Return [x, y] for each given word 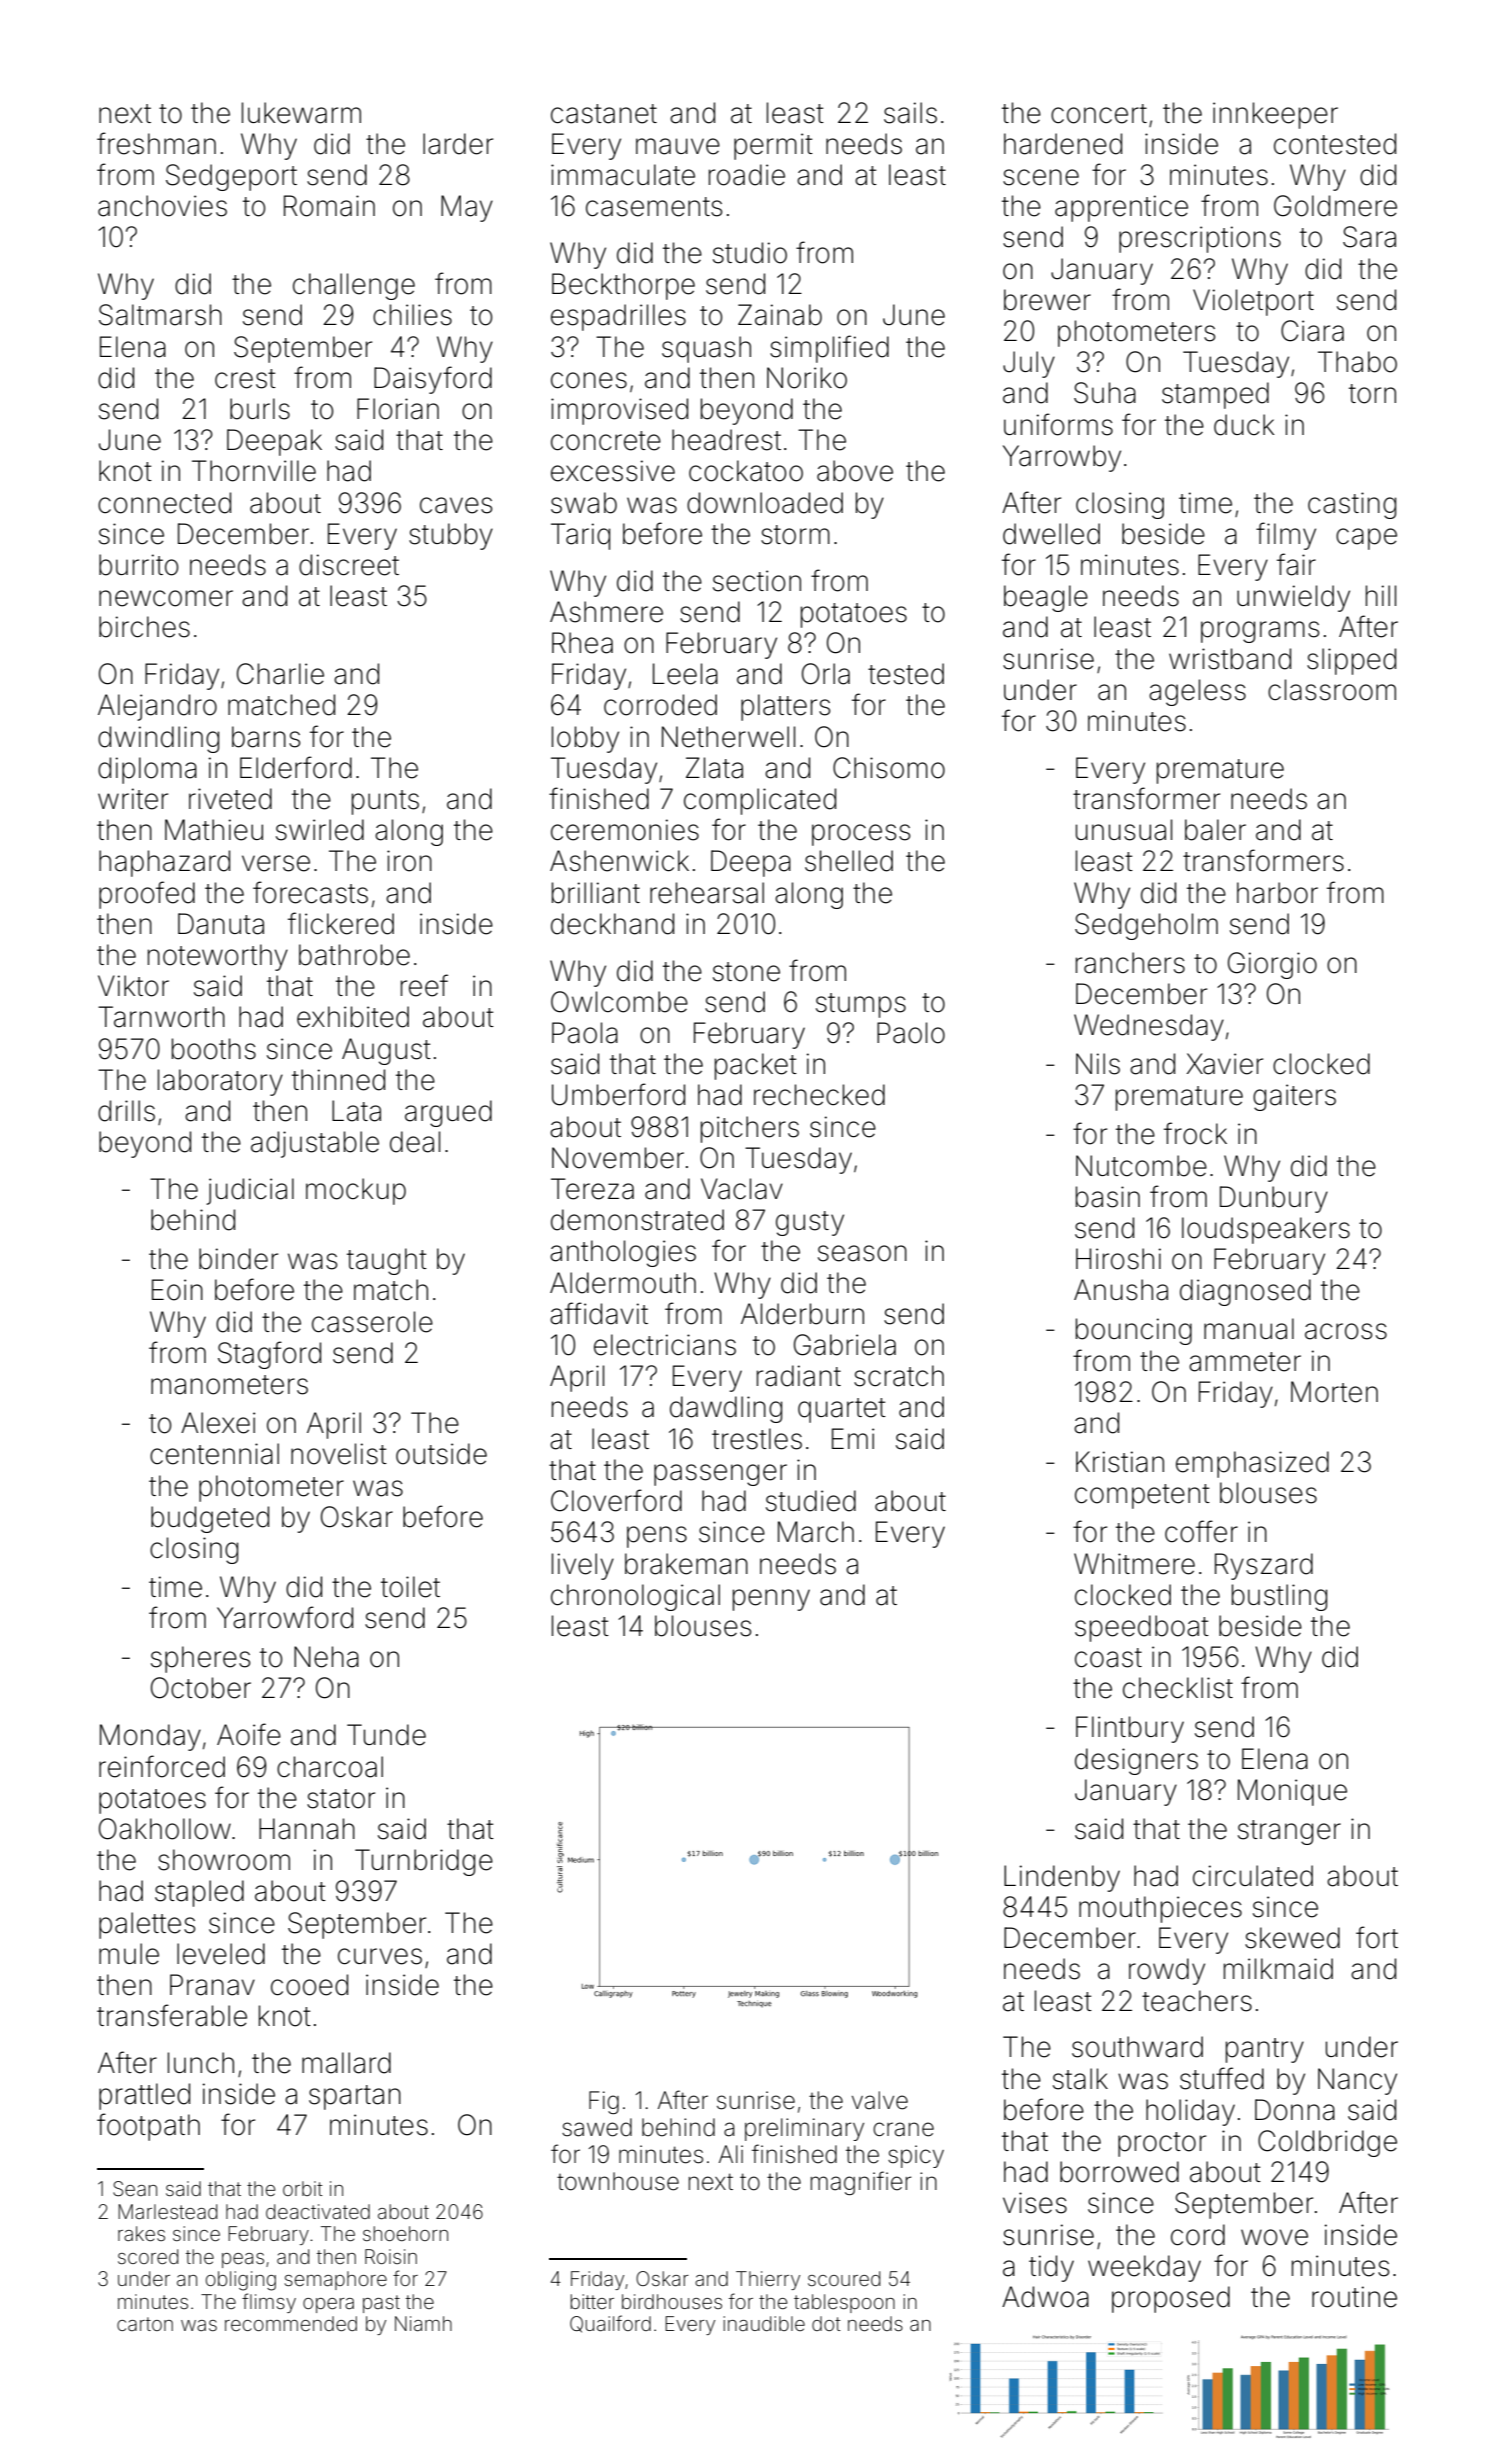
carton [145, 2324]
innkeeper [1275, 115]
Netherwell [728, 737]
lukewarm [301, 113]
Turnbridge [424, 1862]
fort [1377, 1937]
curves [380, 1956]
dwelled [1051, 534]
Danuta [221, 924]
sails [910, 113]
